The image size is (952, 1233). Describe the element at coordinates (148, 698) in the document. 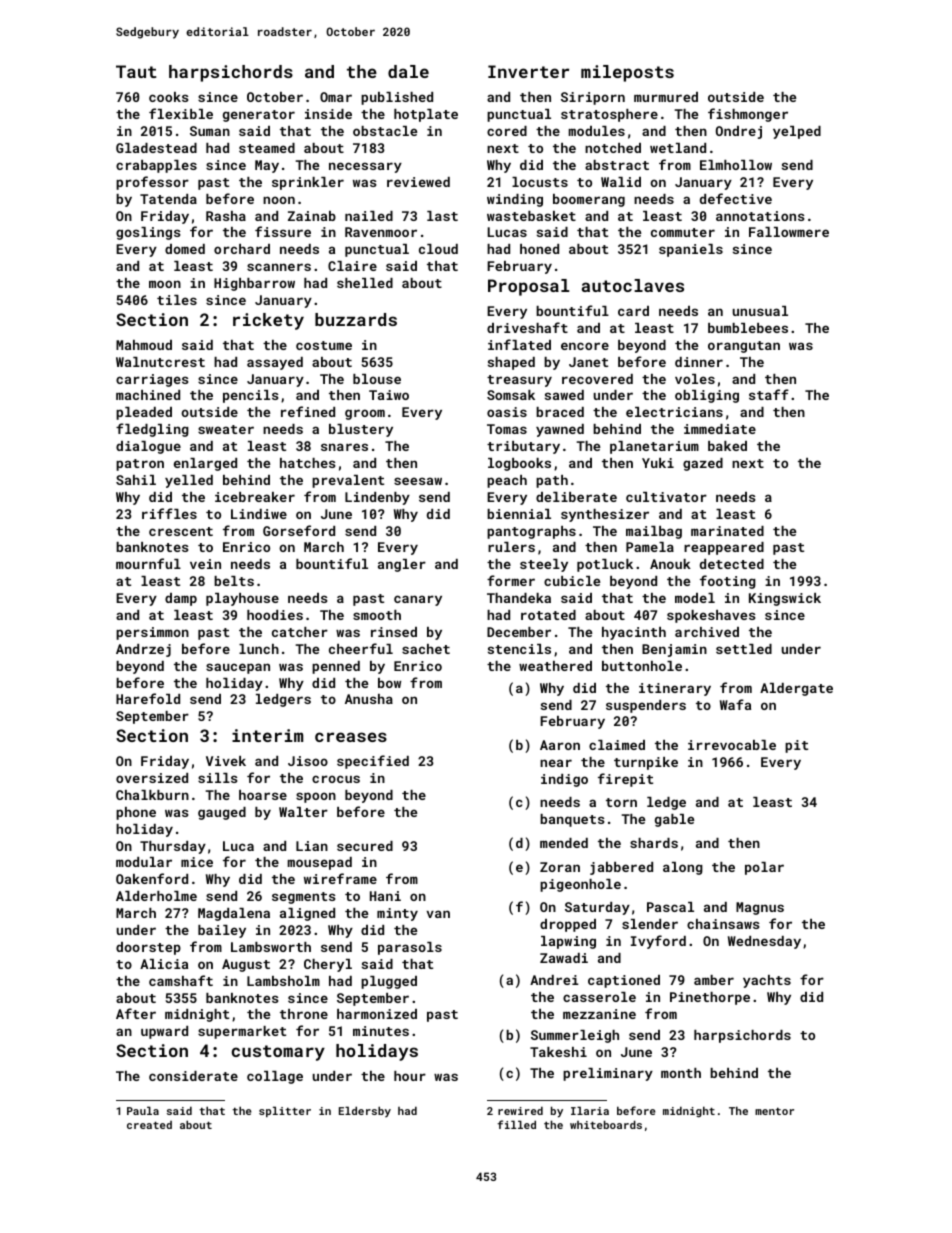

I see `Harefold` at that location.
